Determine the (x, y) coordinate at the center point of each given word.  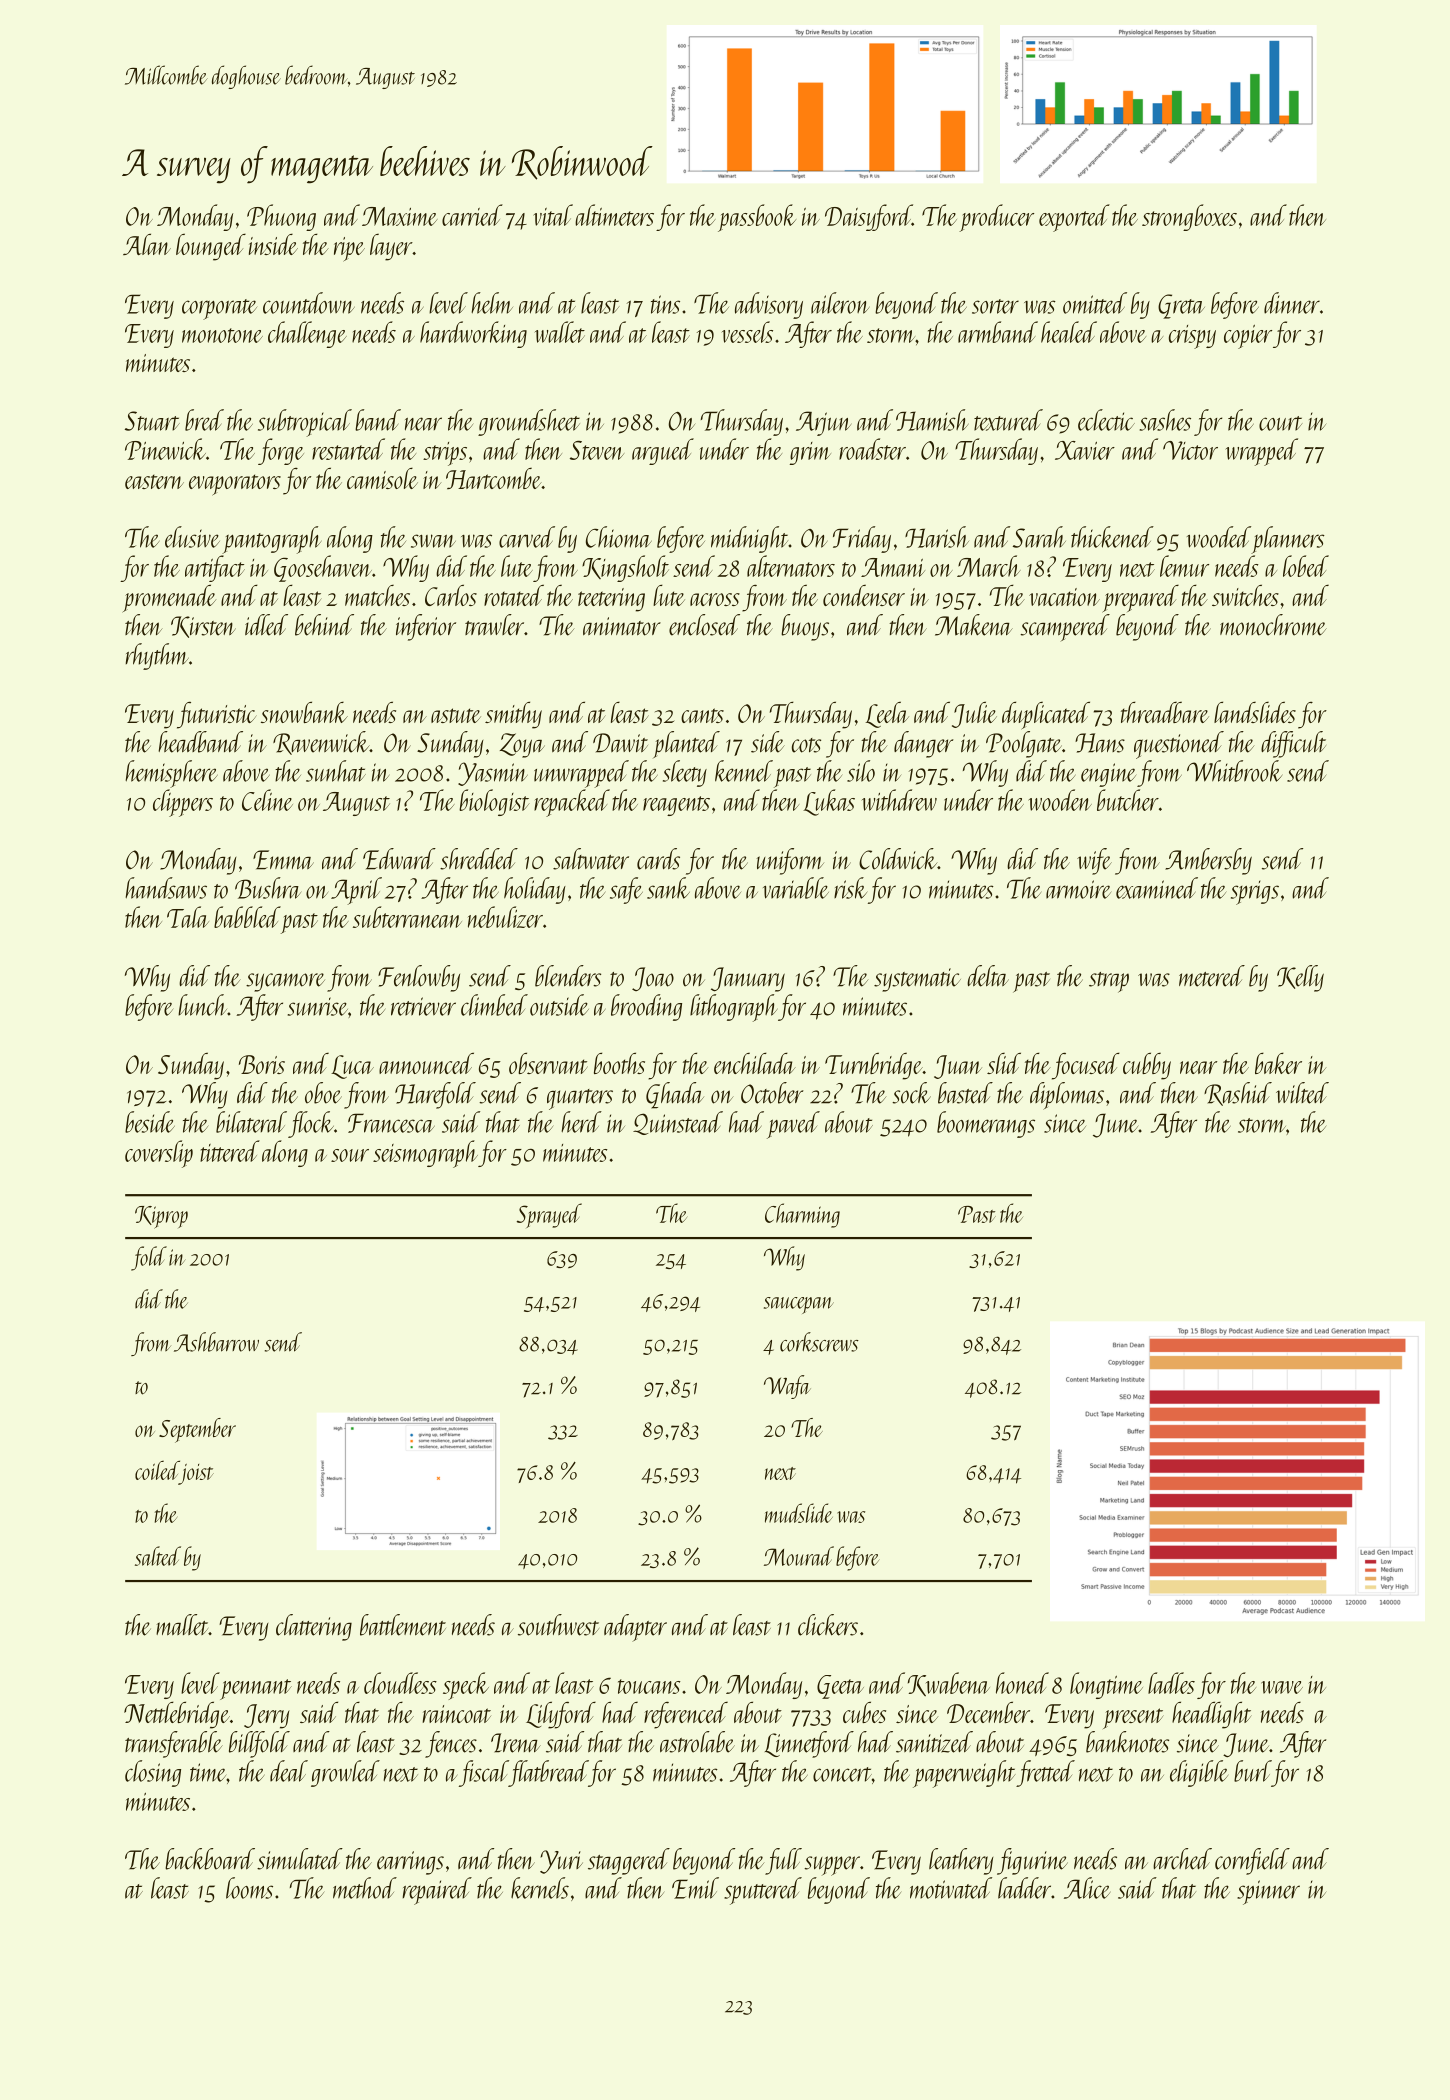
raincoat (457, 1714)
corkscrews (819, 1342)
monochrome (1273, 625)
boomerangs (986, 1124)
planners (1288, 540)
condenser (864, 595)
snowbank (304, 712)
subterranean (407, 917)
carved (527, 537)
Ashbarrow (216, 1342)
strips (445, 454)
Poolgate (1024, 744)
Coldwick (898, 859)
